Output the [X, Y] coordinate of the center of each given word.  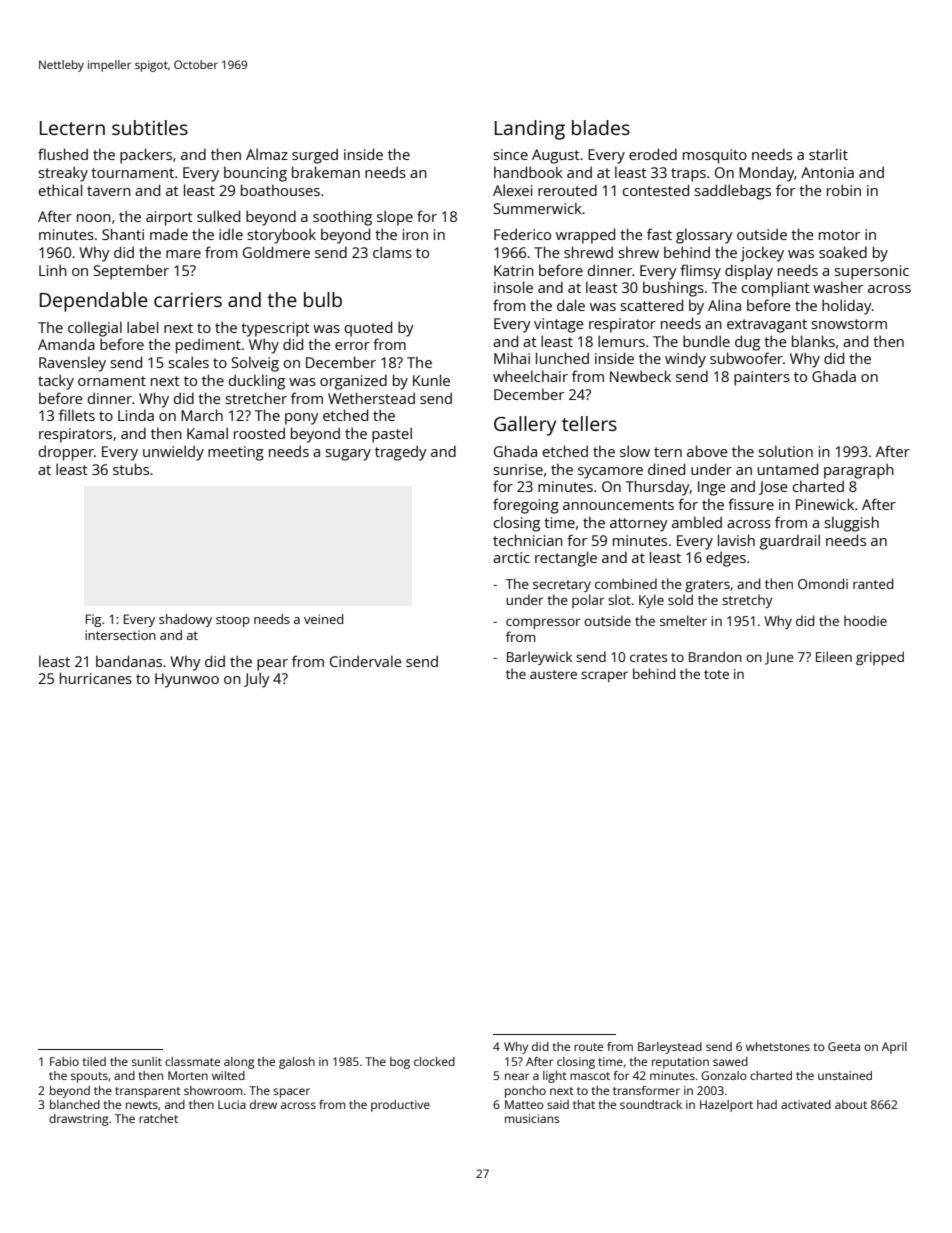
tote [716, 674]
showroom [213, 1090]
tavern [109, 191]
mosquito [715, 156]
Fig [93, 620]
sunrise [518, 469]
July [257, 680]
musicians [532, 1118]
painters [762, 378]
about [851, 1104]
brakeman [326, 172]
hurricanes [96, 678]
